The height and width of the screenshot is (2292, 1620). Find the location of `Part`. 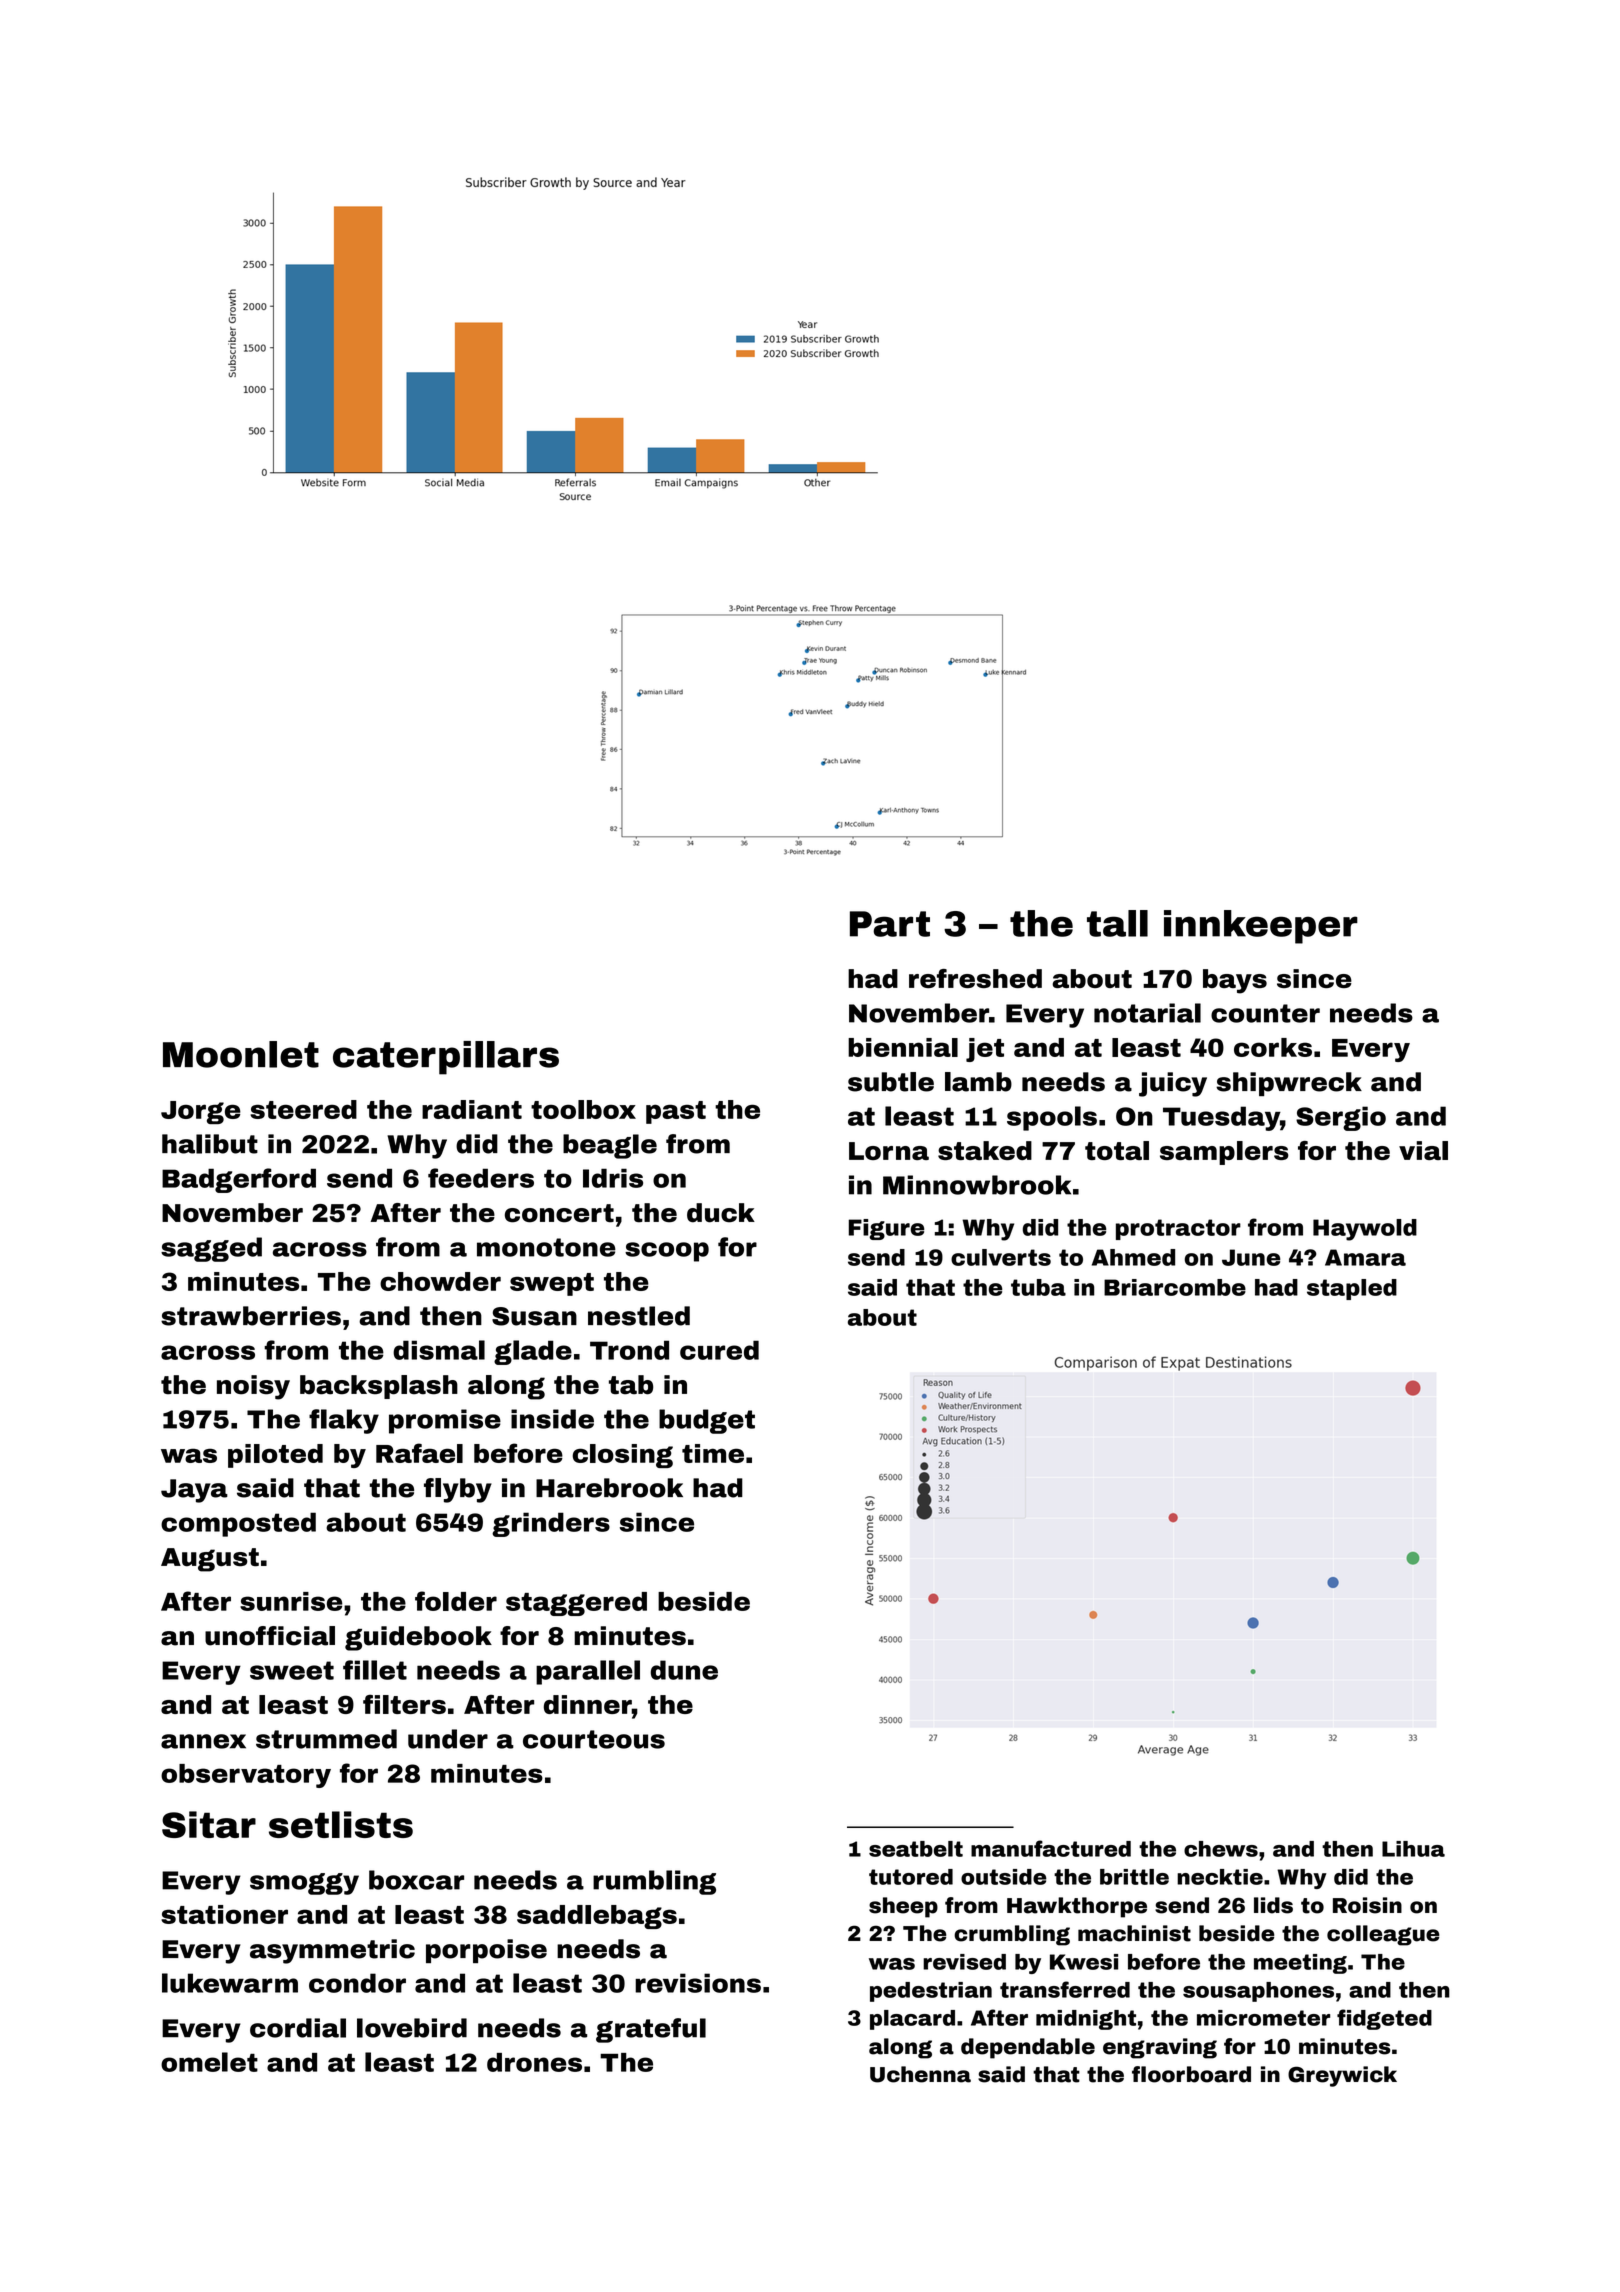

Part is located at coordinates (890, 924).
